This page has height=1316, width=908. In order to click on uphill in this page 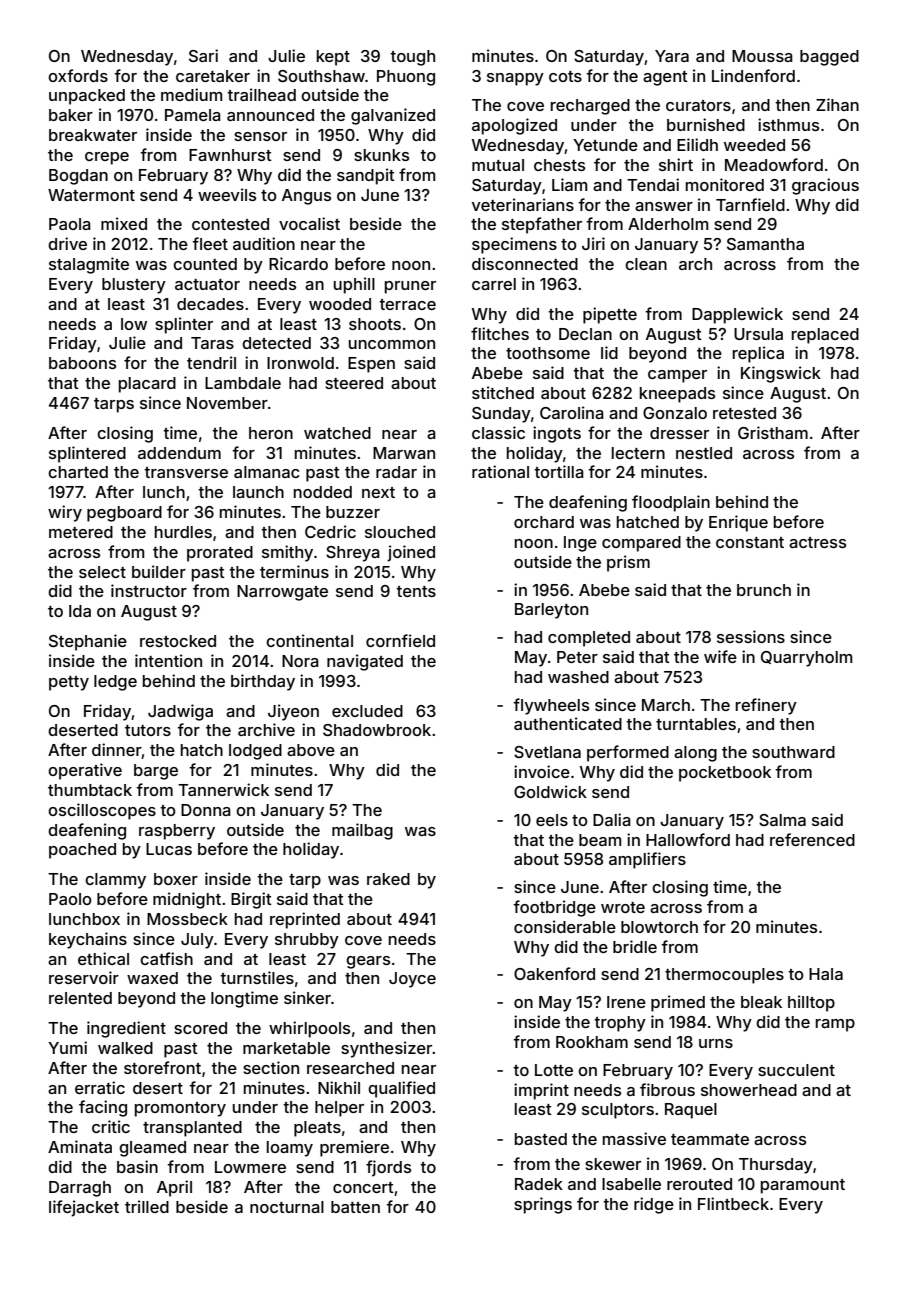, I will do `click(354, 285)`.
